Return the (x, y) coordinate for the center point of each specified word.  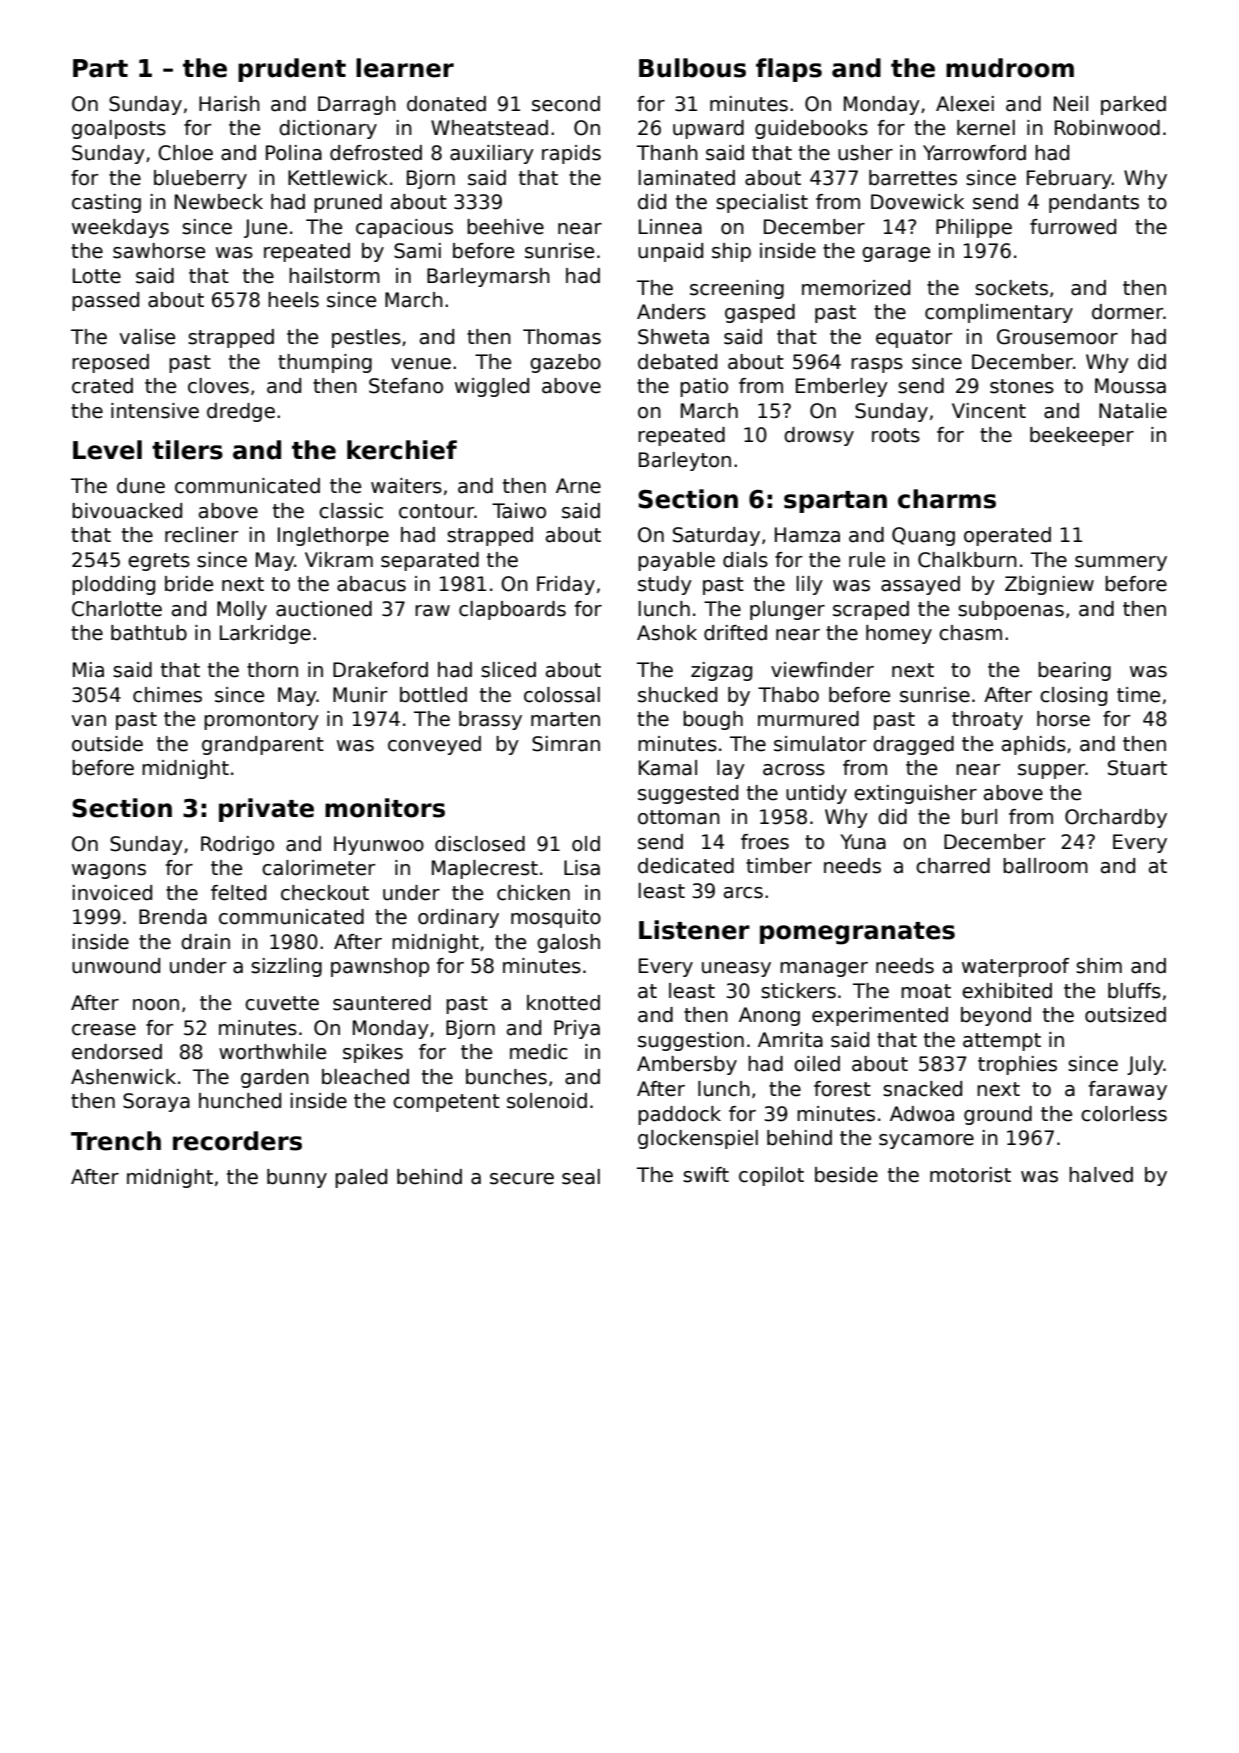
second (566, 104)
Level (107, 450)
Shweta (673, 337)
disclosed (480, 844)
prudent (292, 70)
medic (539, 1052)
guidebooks (811, 129)
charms (947, 499)
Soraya (156, 1102)
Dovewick (917, 202)
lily (810, 585)
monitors (385, 808)
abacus (371, 584)
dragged (913, 745)
